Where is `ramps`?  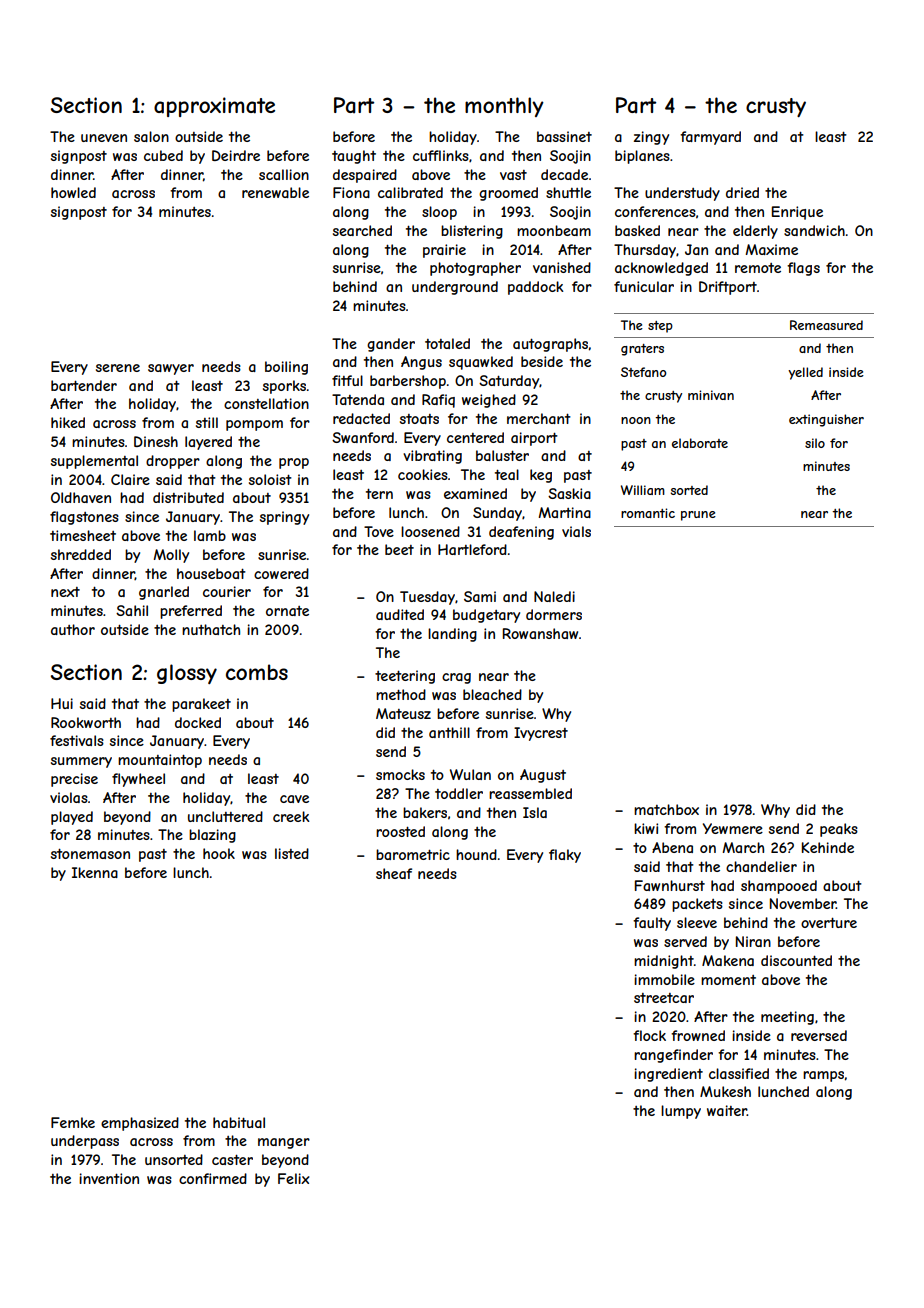 ramps is located at coordinates (823, 1076).
